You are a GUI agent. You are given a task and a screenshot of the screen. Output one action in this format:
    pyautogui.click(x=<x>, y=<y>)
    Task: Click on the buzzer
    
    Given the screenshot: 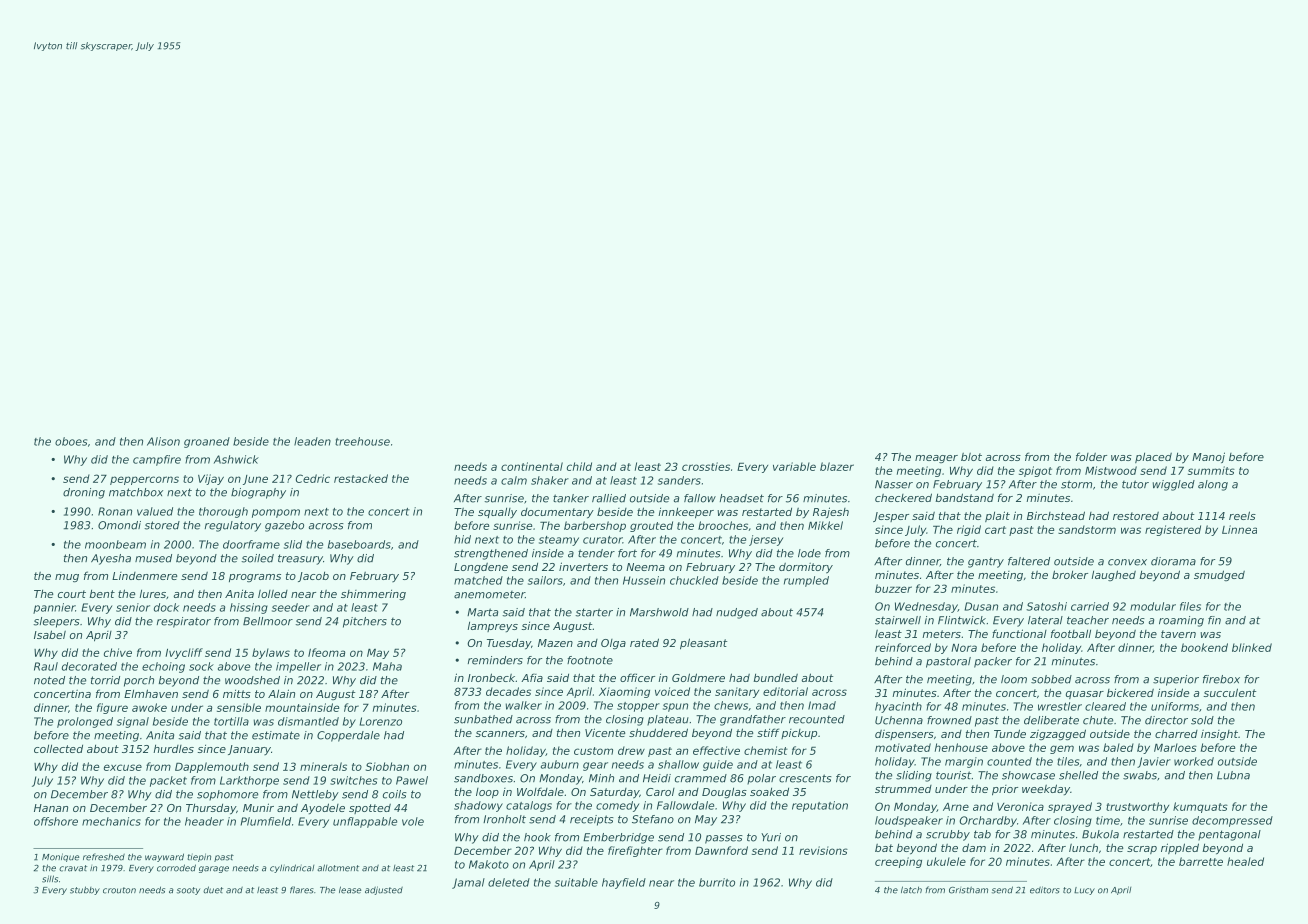 What is the action you would take?
    pyautogui.click(x=893, y=588)
